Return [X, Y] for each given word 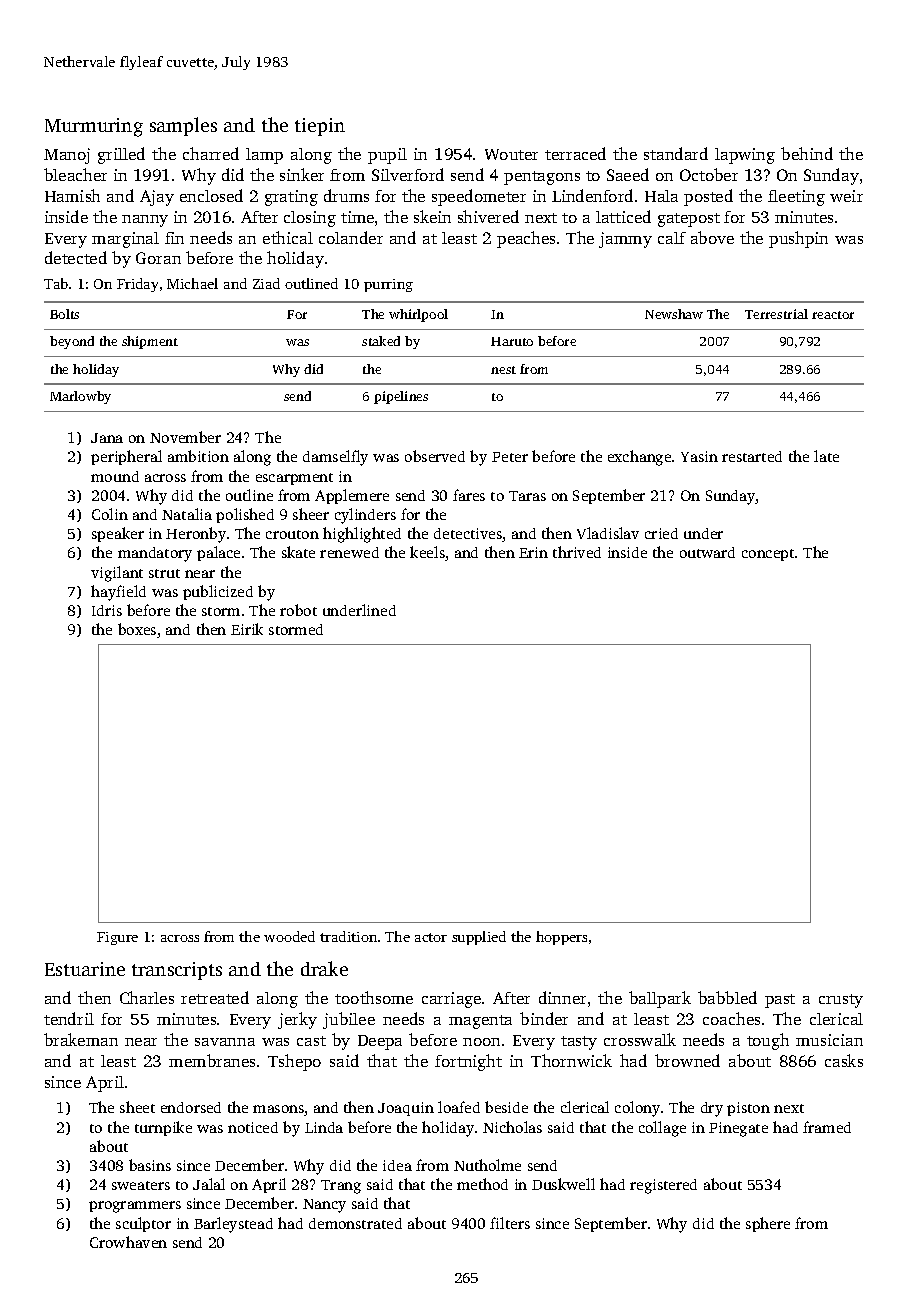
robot [298, 610]
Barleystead [233, 1225]
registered [663, 1186]
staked [381, 341]
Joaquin [406, 1109]
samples [183, 126]
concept [768, 555]
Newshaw [674, 314]
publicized [218, 592]
